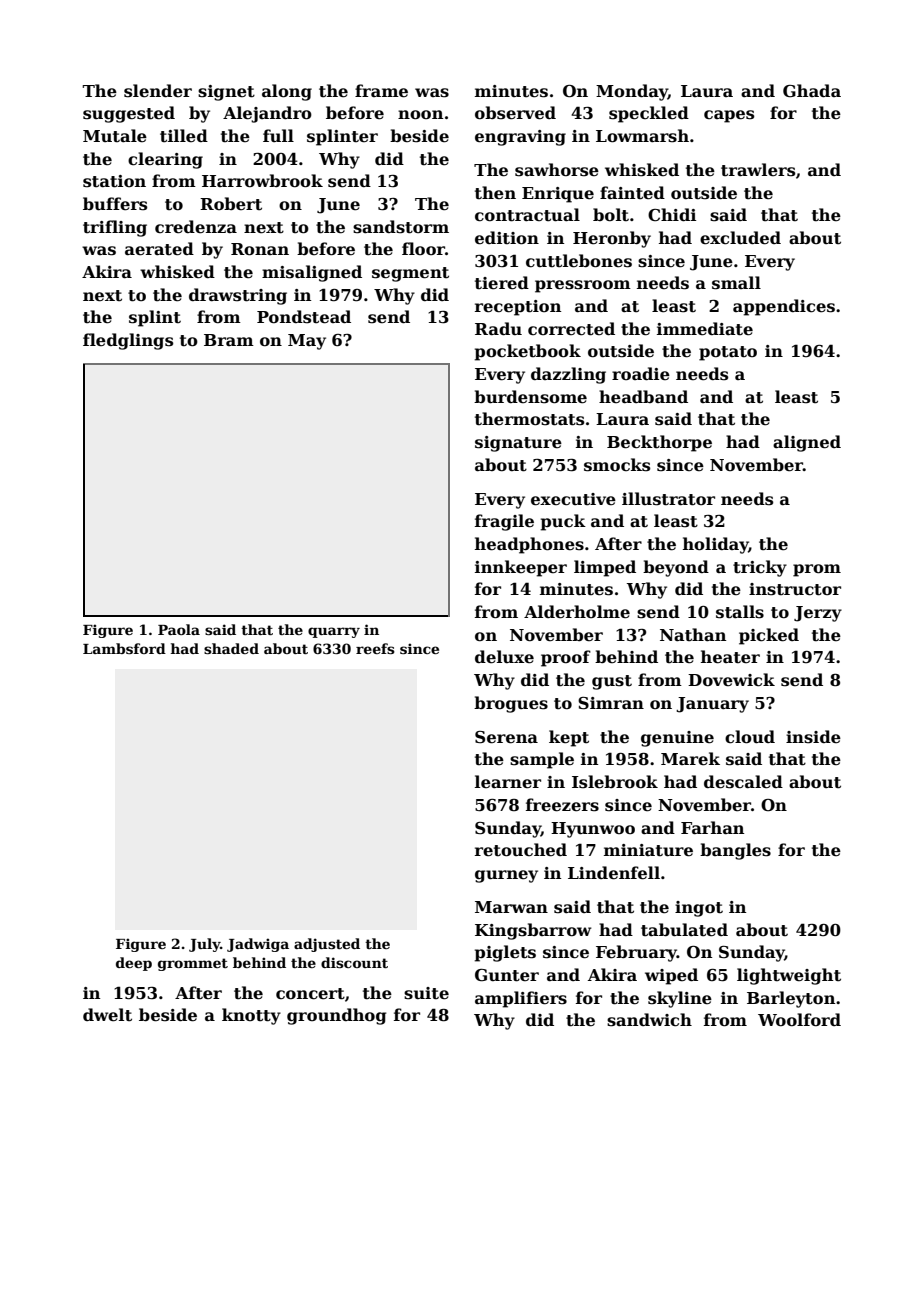 Image resolution: width=924 pixels, height=1308 pixels. I want to click on fledglings, so click(128, 341).
